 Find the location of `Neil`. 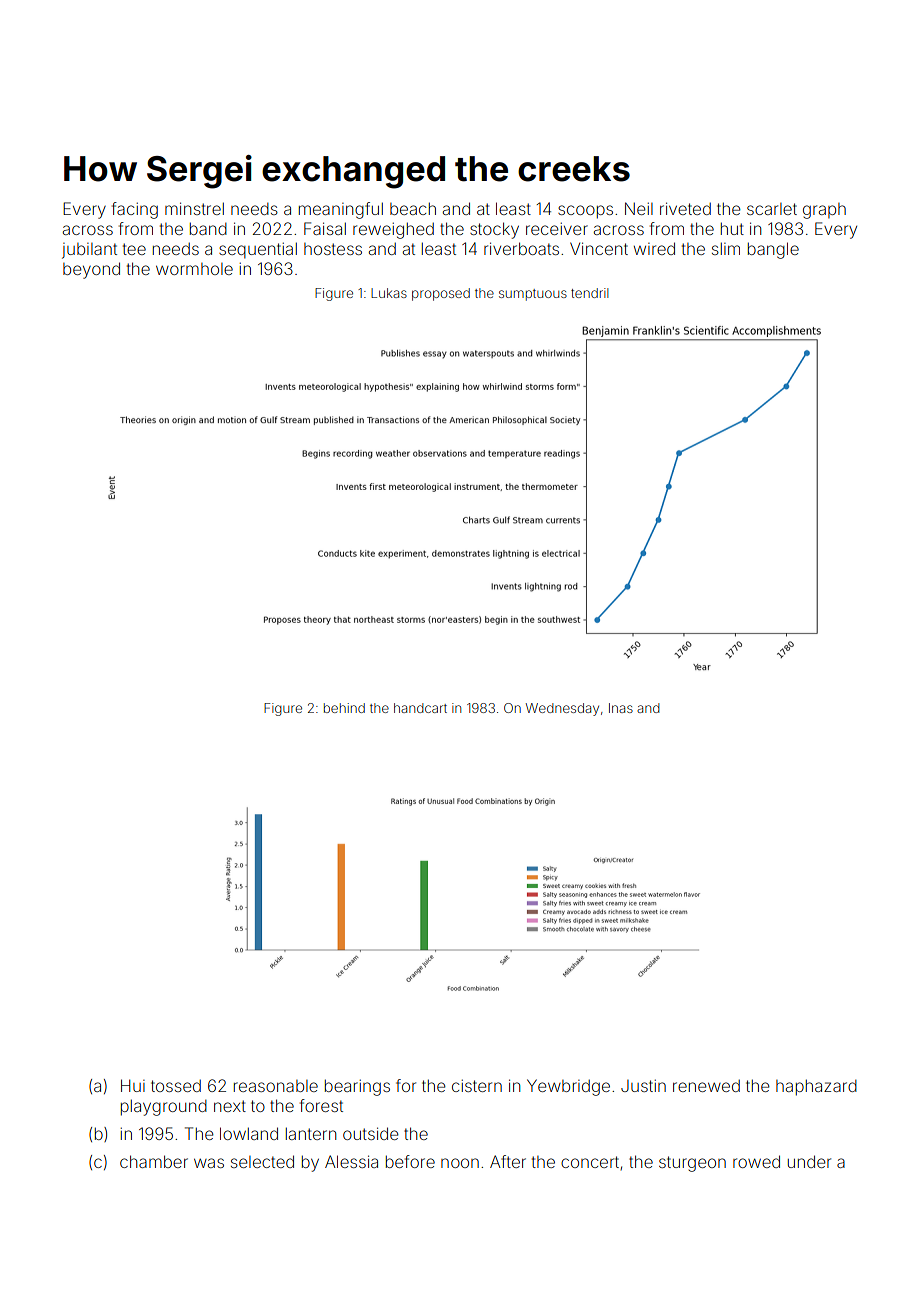

Neil is located at coordinates (639, 208).
